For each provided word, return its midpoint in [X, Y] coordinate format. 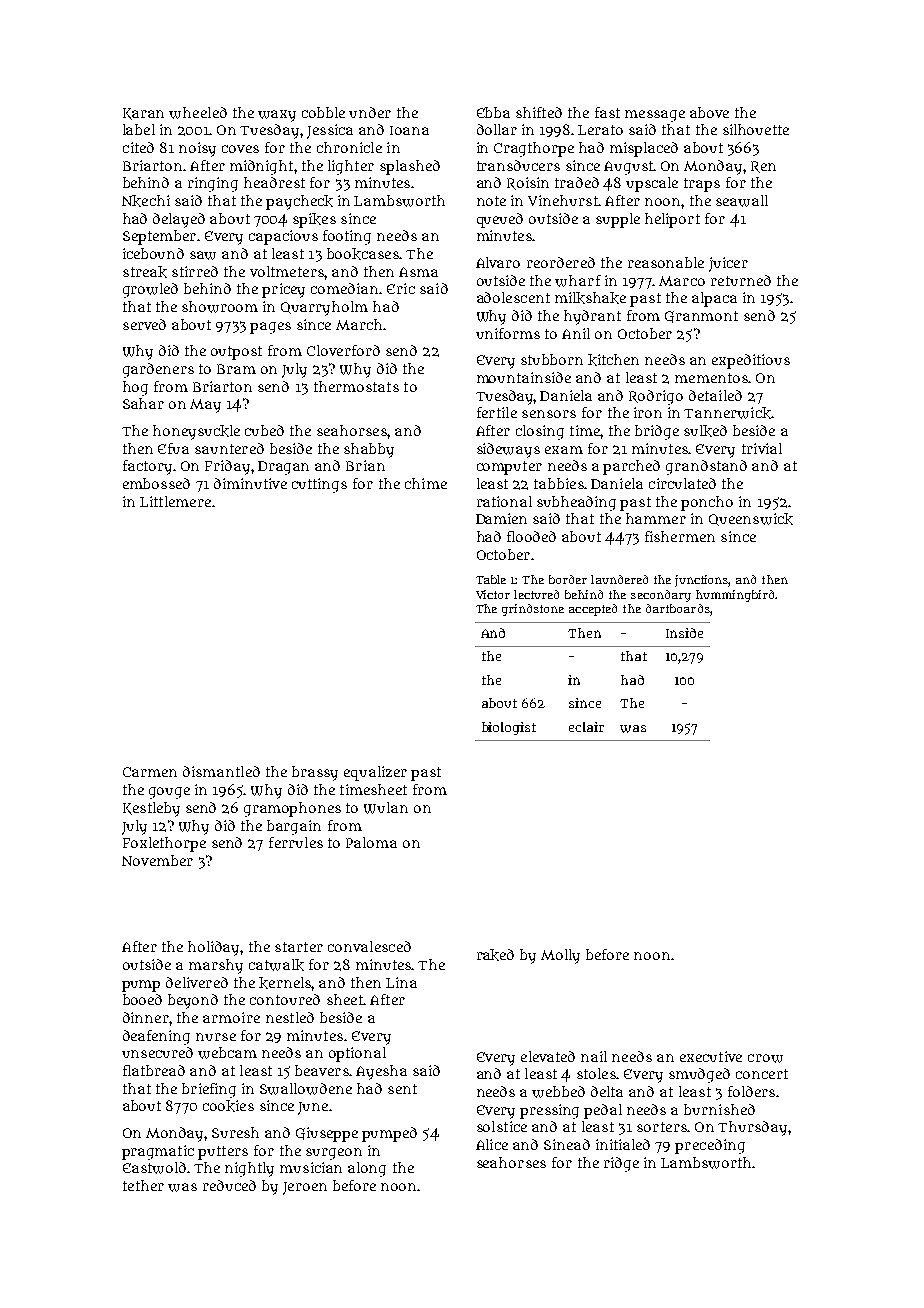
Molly [560, 956]
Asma [418, 272]
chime [426, 483]
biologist [509, 728]
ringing [213, 184]
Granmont [701, 317]
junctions [702, 581]
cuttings [319, 485]
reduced [229, 1185]
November [157, 860]
